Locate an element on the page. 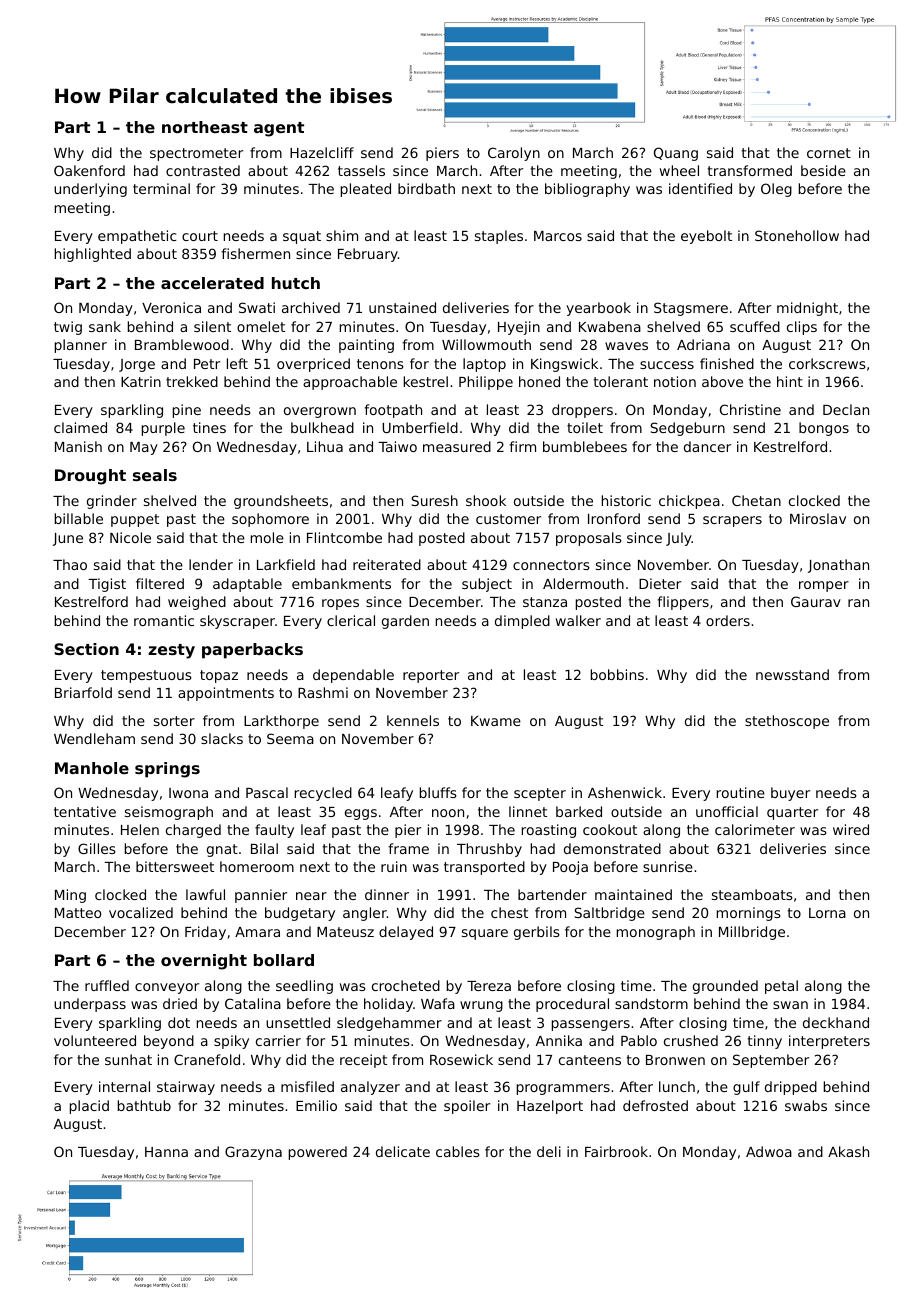 This image has width=924, height=1308. Wendleham is located at coordinates (94, 738).
